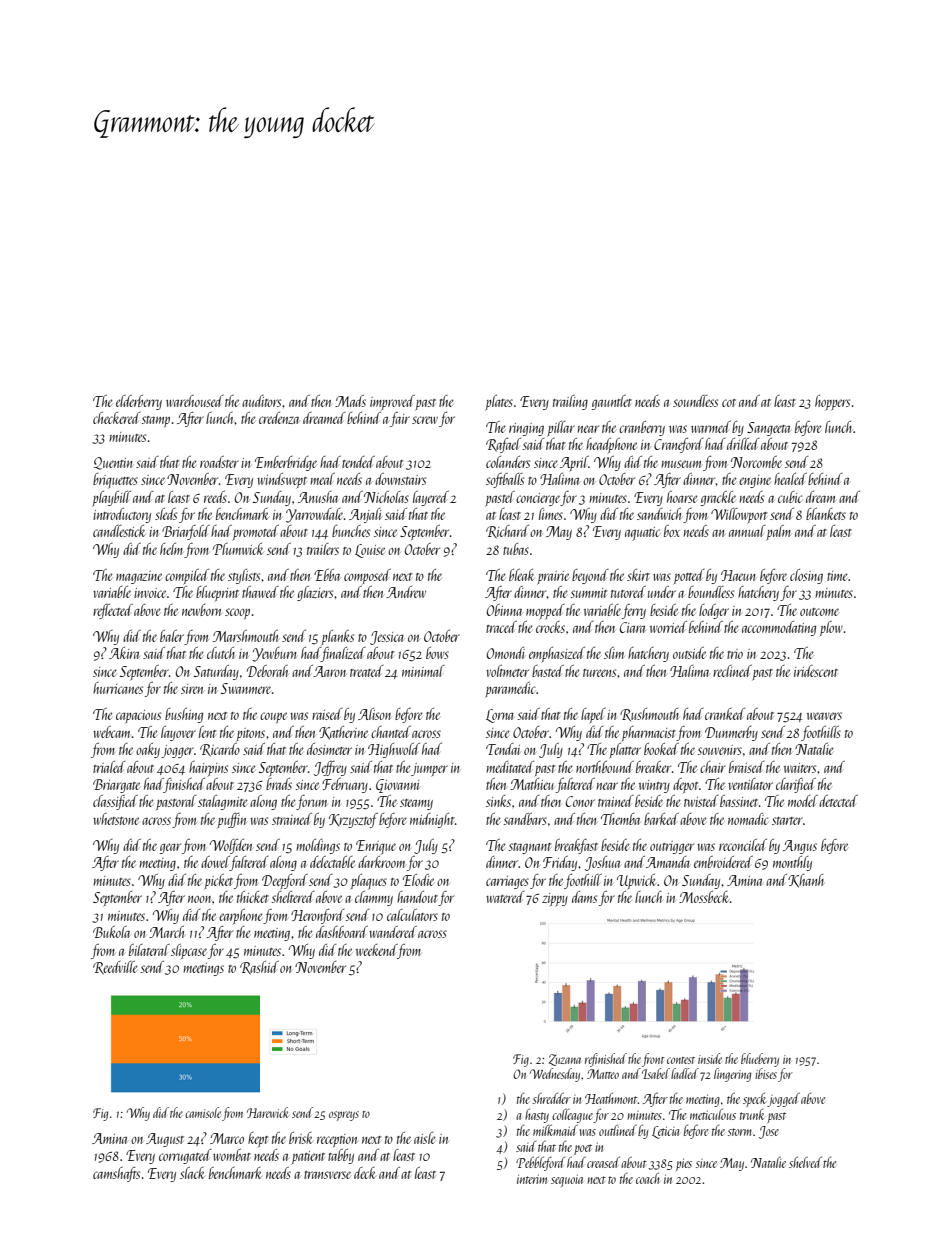 This screenshot has width=952, height=1233. Describe the element at coordinates (552, 1098) in the screenshot. I see `shredder` at that location.
